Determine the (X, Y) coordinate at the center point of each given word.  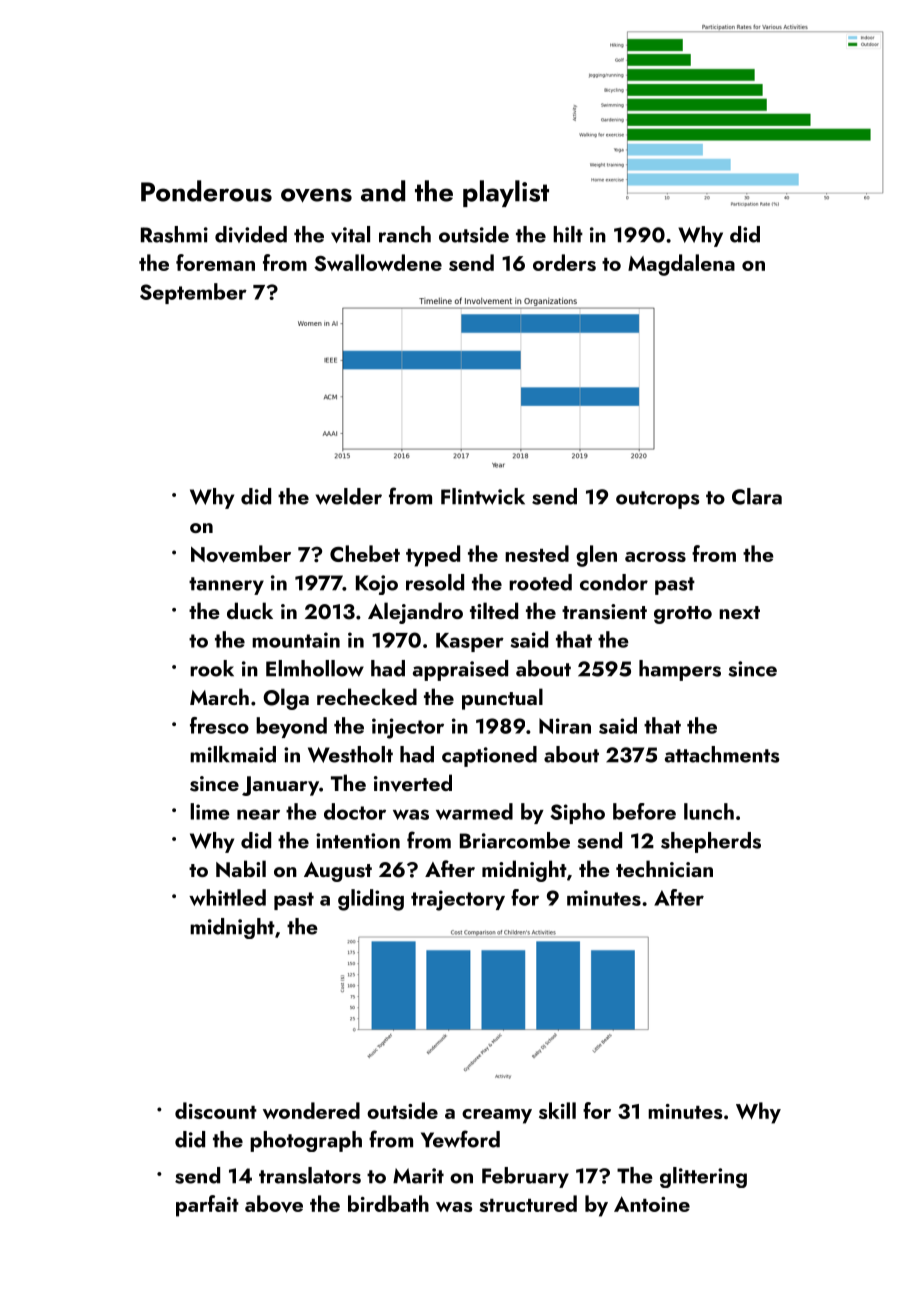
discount (216, 1110)
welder (349, 496)
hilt (568, 234)
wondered (311, 1110)
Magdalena (681, 265)
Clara (757, 496)
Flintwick (483, 496)
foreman (215, 262)
